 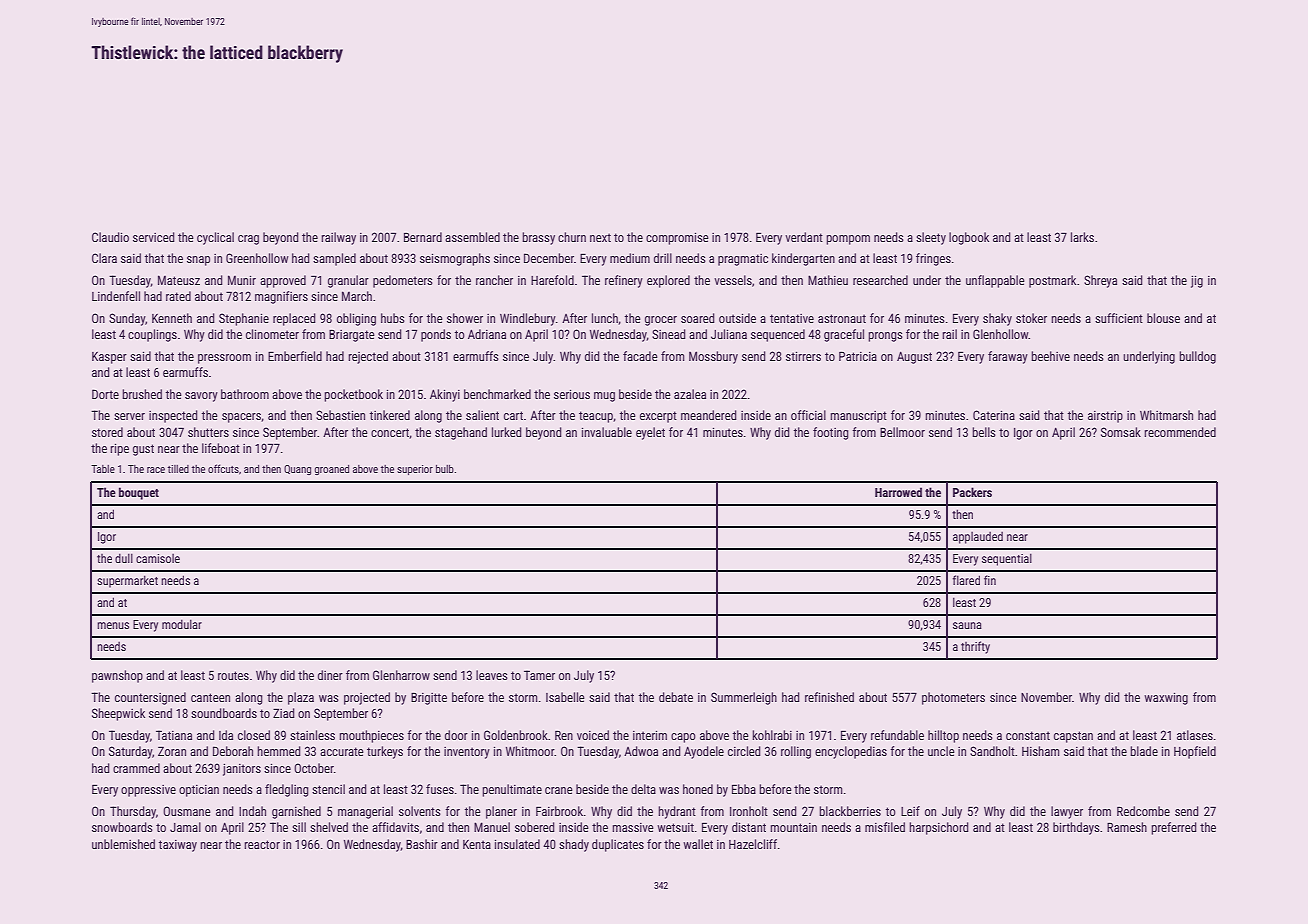 What do you see at coordinates (185, 827) in the image?
I see `Jamal` at bounding box center [185, 827].
